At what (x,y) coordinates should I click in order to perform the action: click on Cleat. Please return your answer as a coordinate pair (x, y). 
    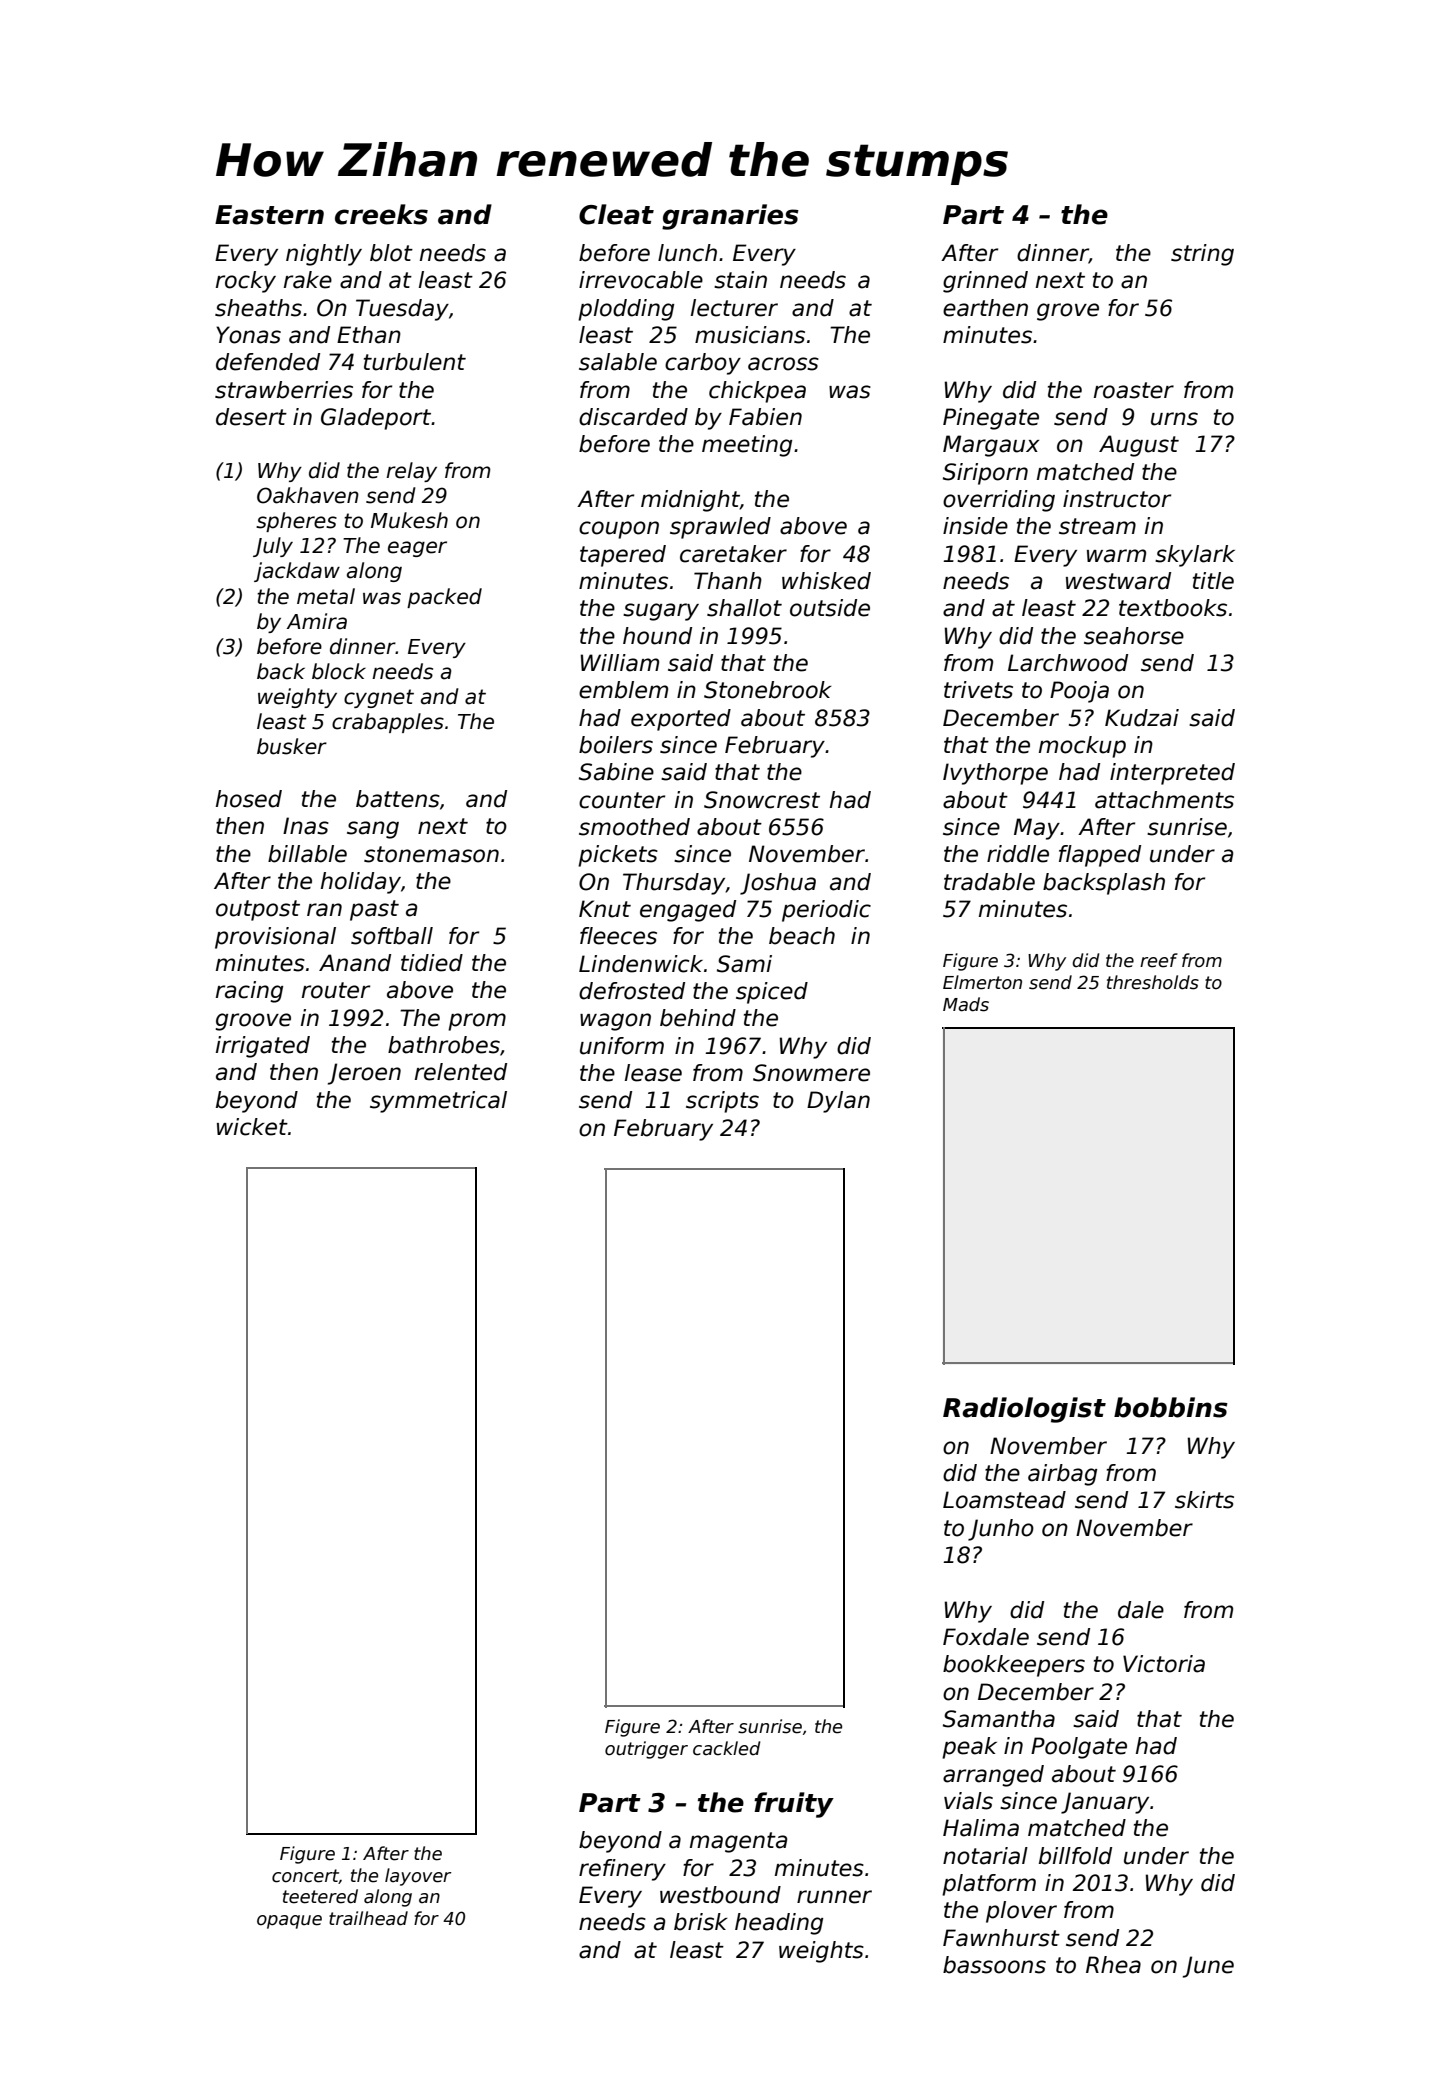
    Looking at the image, I should click on (616, 214).
